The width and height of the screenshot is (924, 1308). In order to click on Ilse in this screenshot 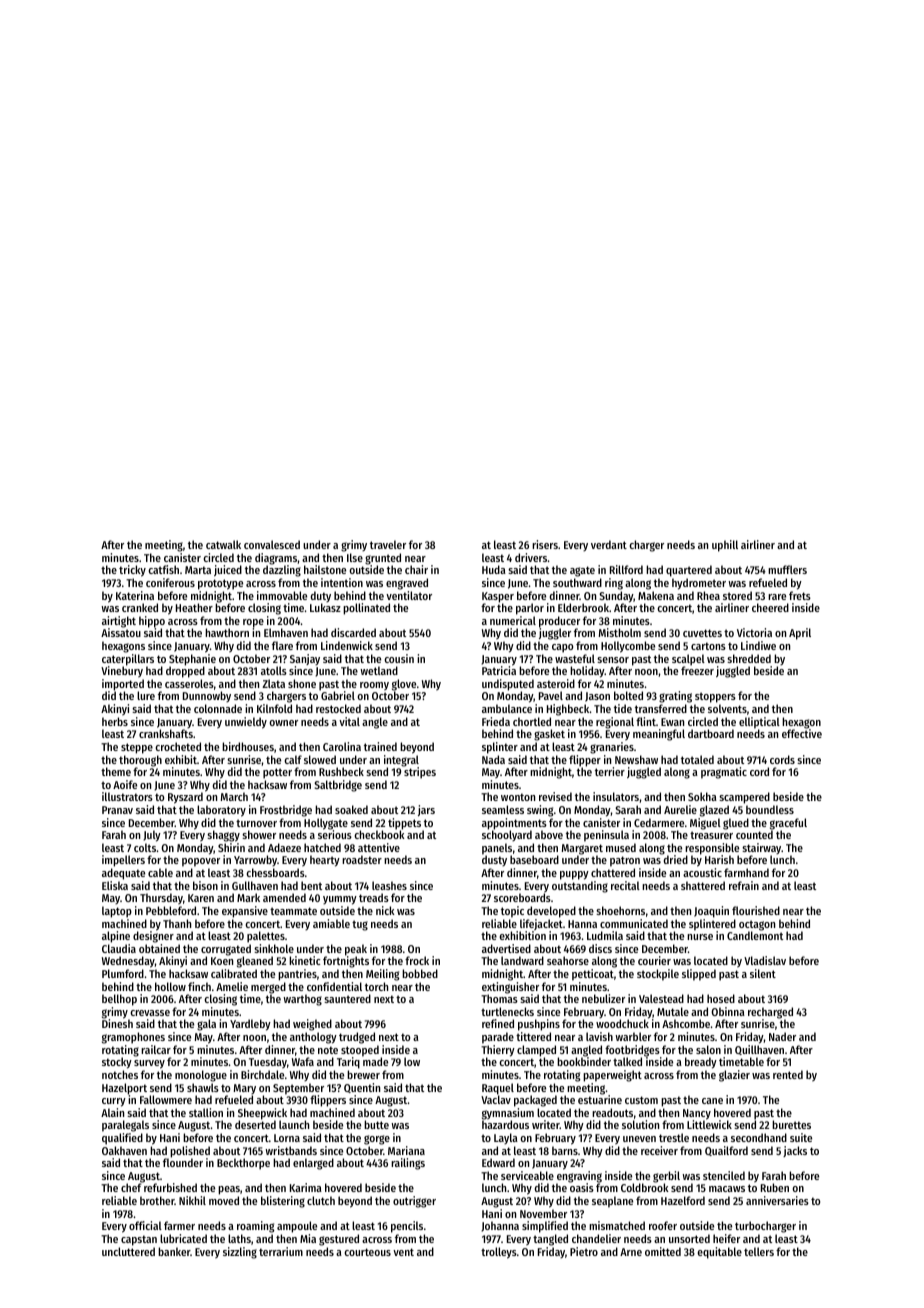, I will do `click(355, 557)`.
